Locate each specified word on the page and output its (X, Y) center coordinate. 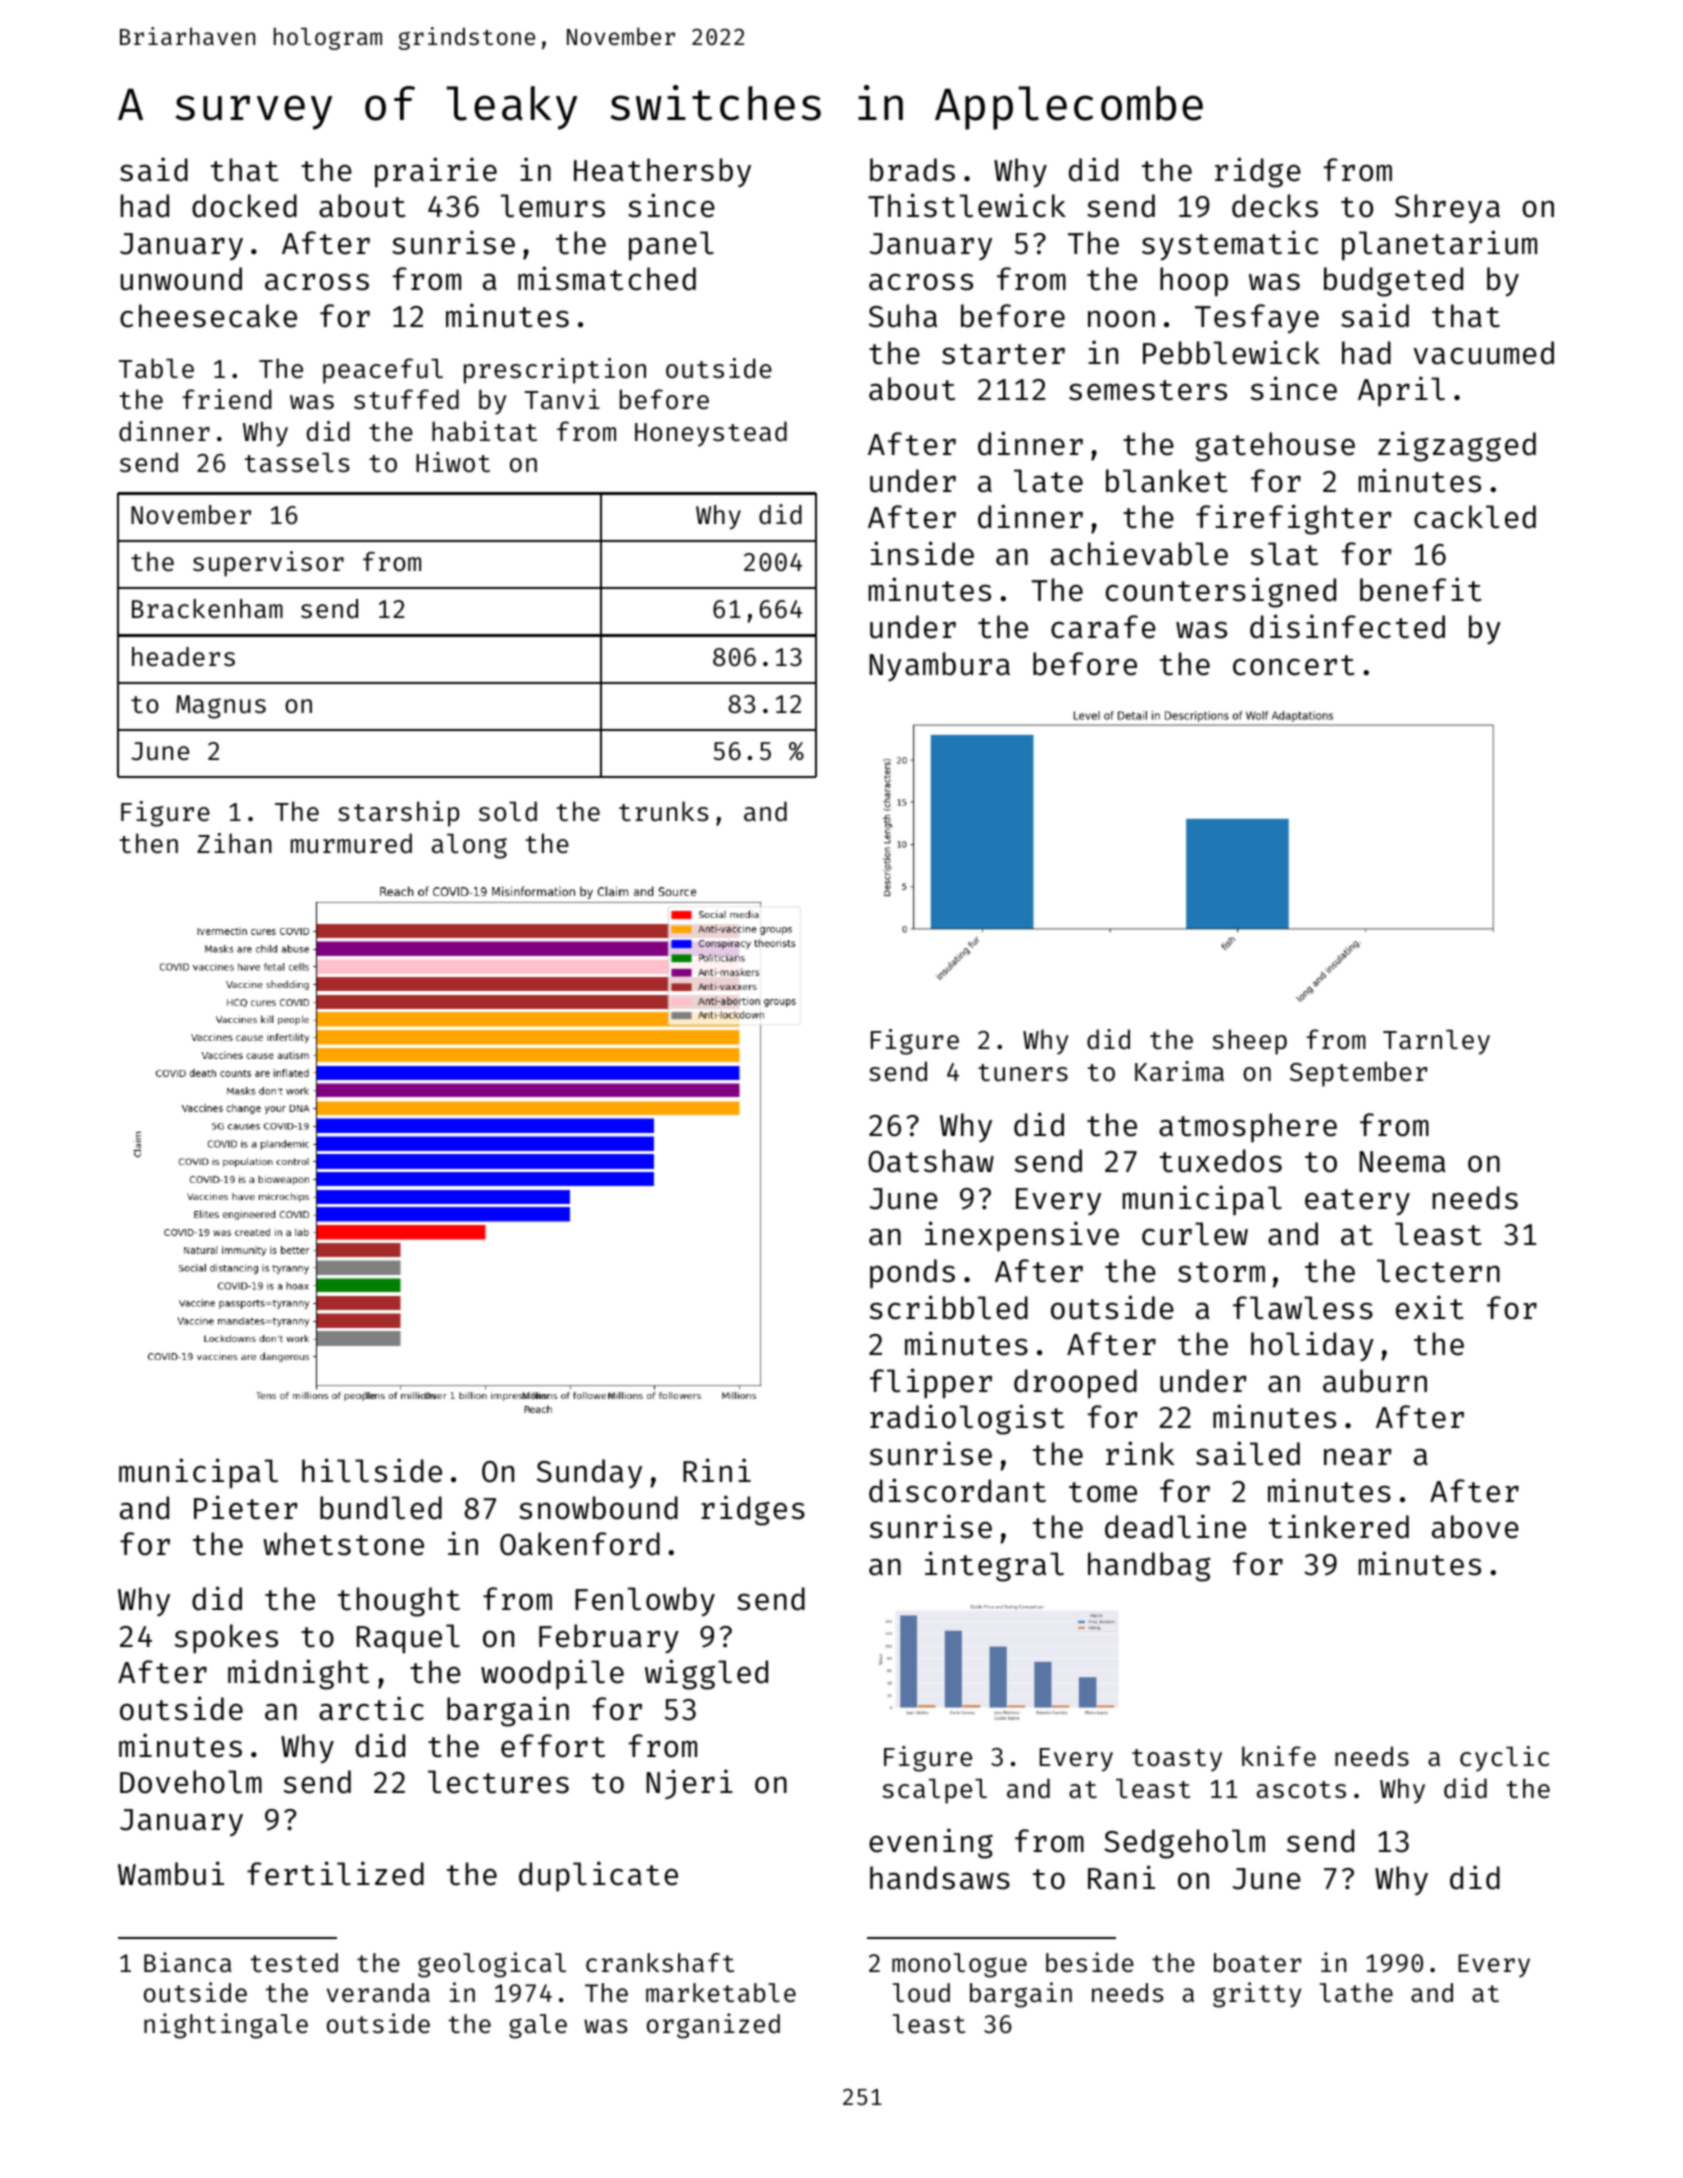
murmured (351, 843)
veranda (378, 1993)
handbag (1149, 1567)
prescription (555, 371)
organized (713, 2026)
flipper (931, 1383)
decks (1275, 206)
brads (912, 170)
